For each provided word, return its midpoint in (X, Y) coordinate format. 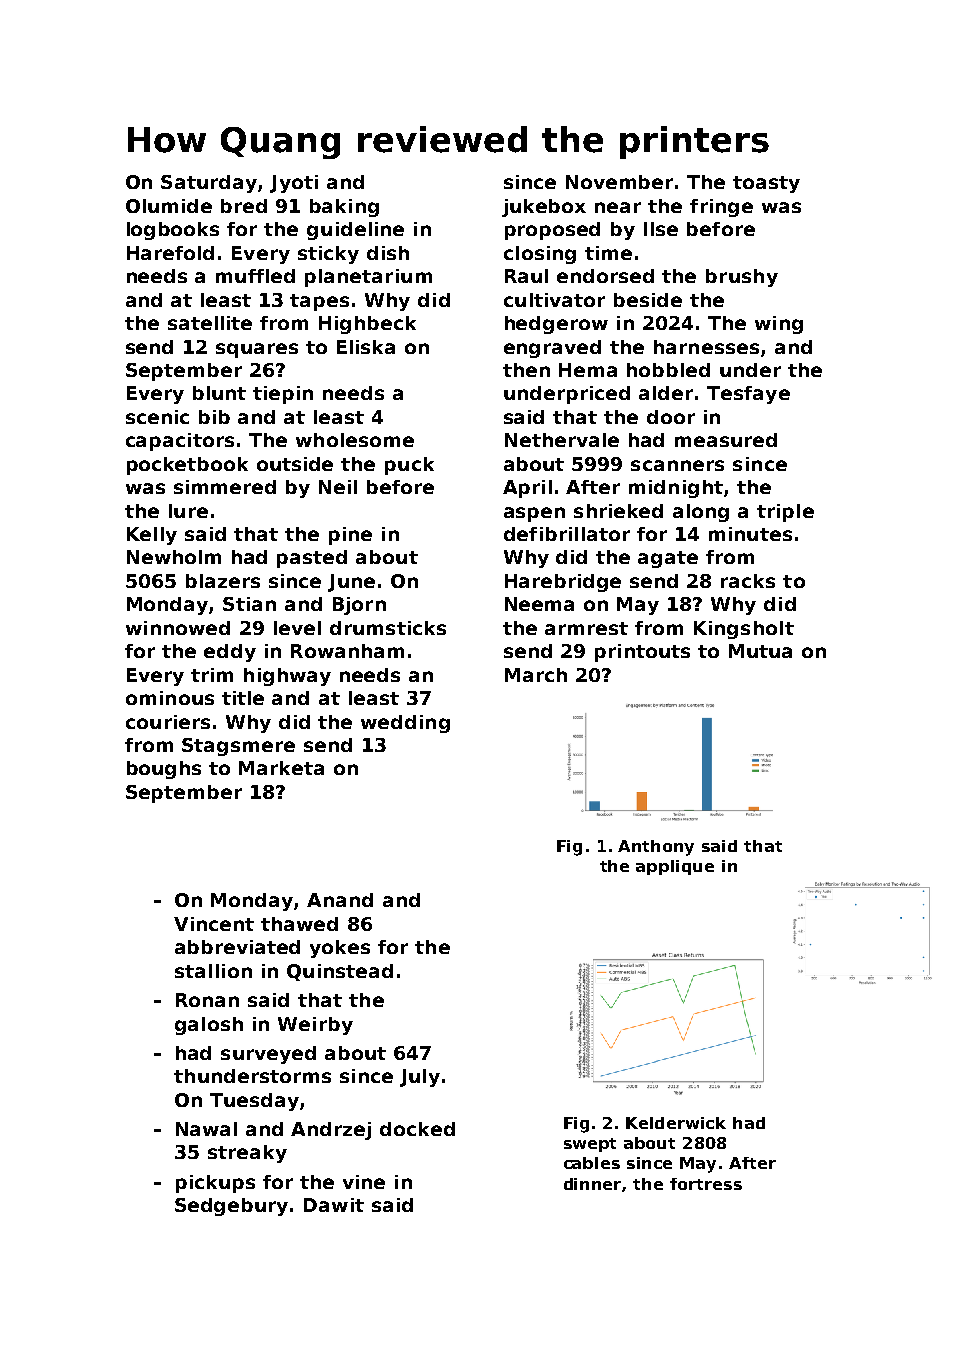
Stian (249, 604)
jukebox (544, 208)
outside (295, 464)
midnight (676, 489)
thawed (299, 924)
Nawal (206, 1129)
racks (748, 581)
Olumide (169, 206)
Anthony (656, 848)
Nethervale (562, 440)
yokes (340, 949)
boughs (164, 770)
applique (675, 867)
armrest (586, 628)
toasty (766, 184)
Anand (340, 900)
